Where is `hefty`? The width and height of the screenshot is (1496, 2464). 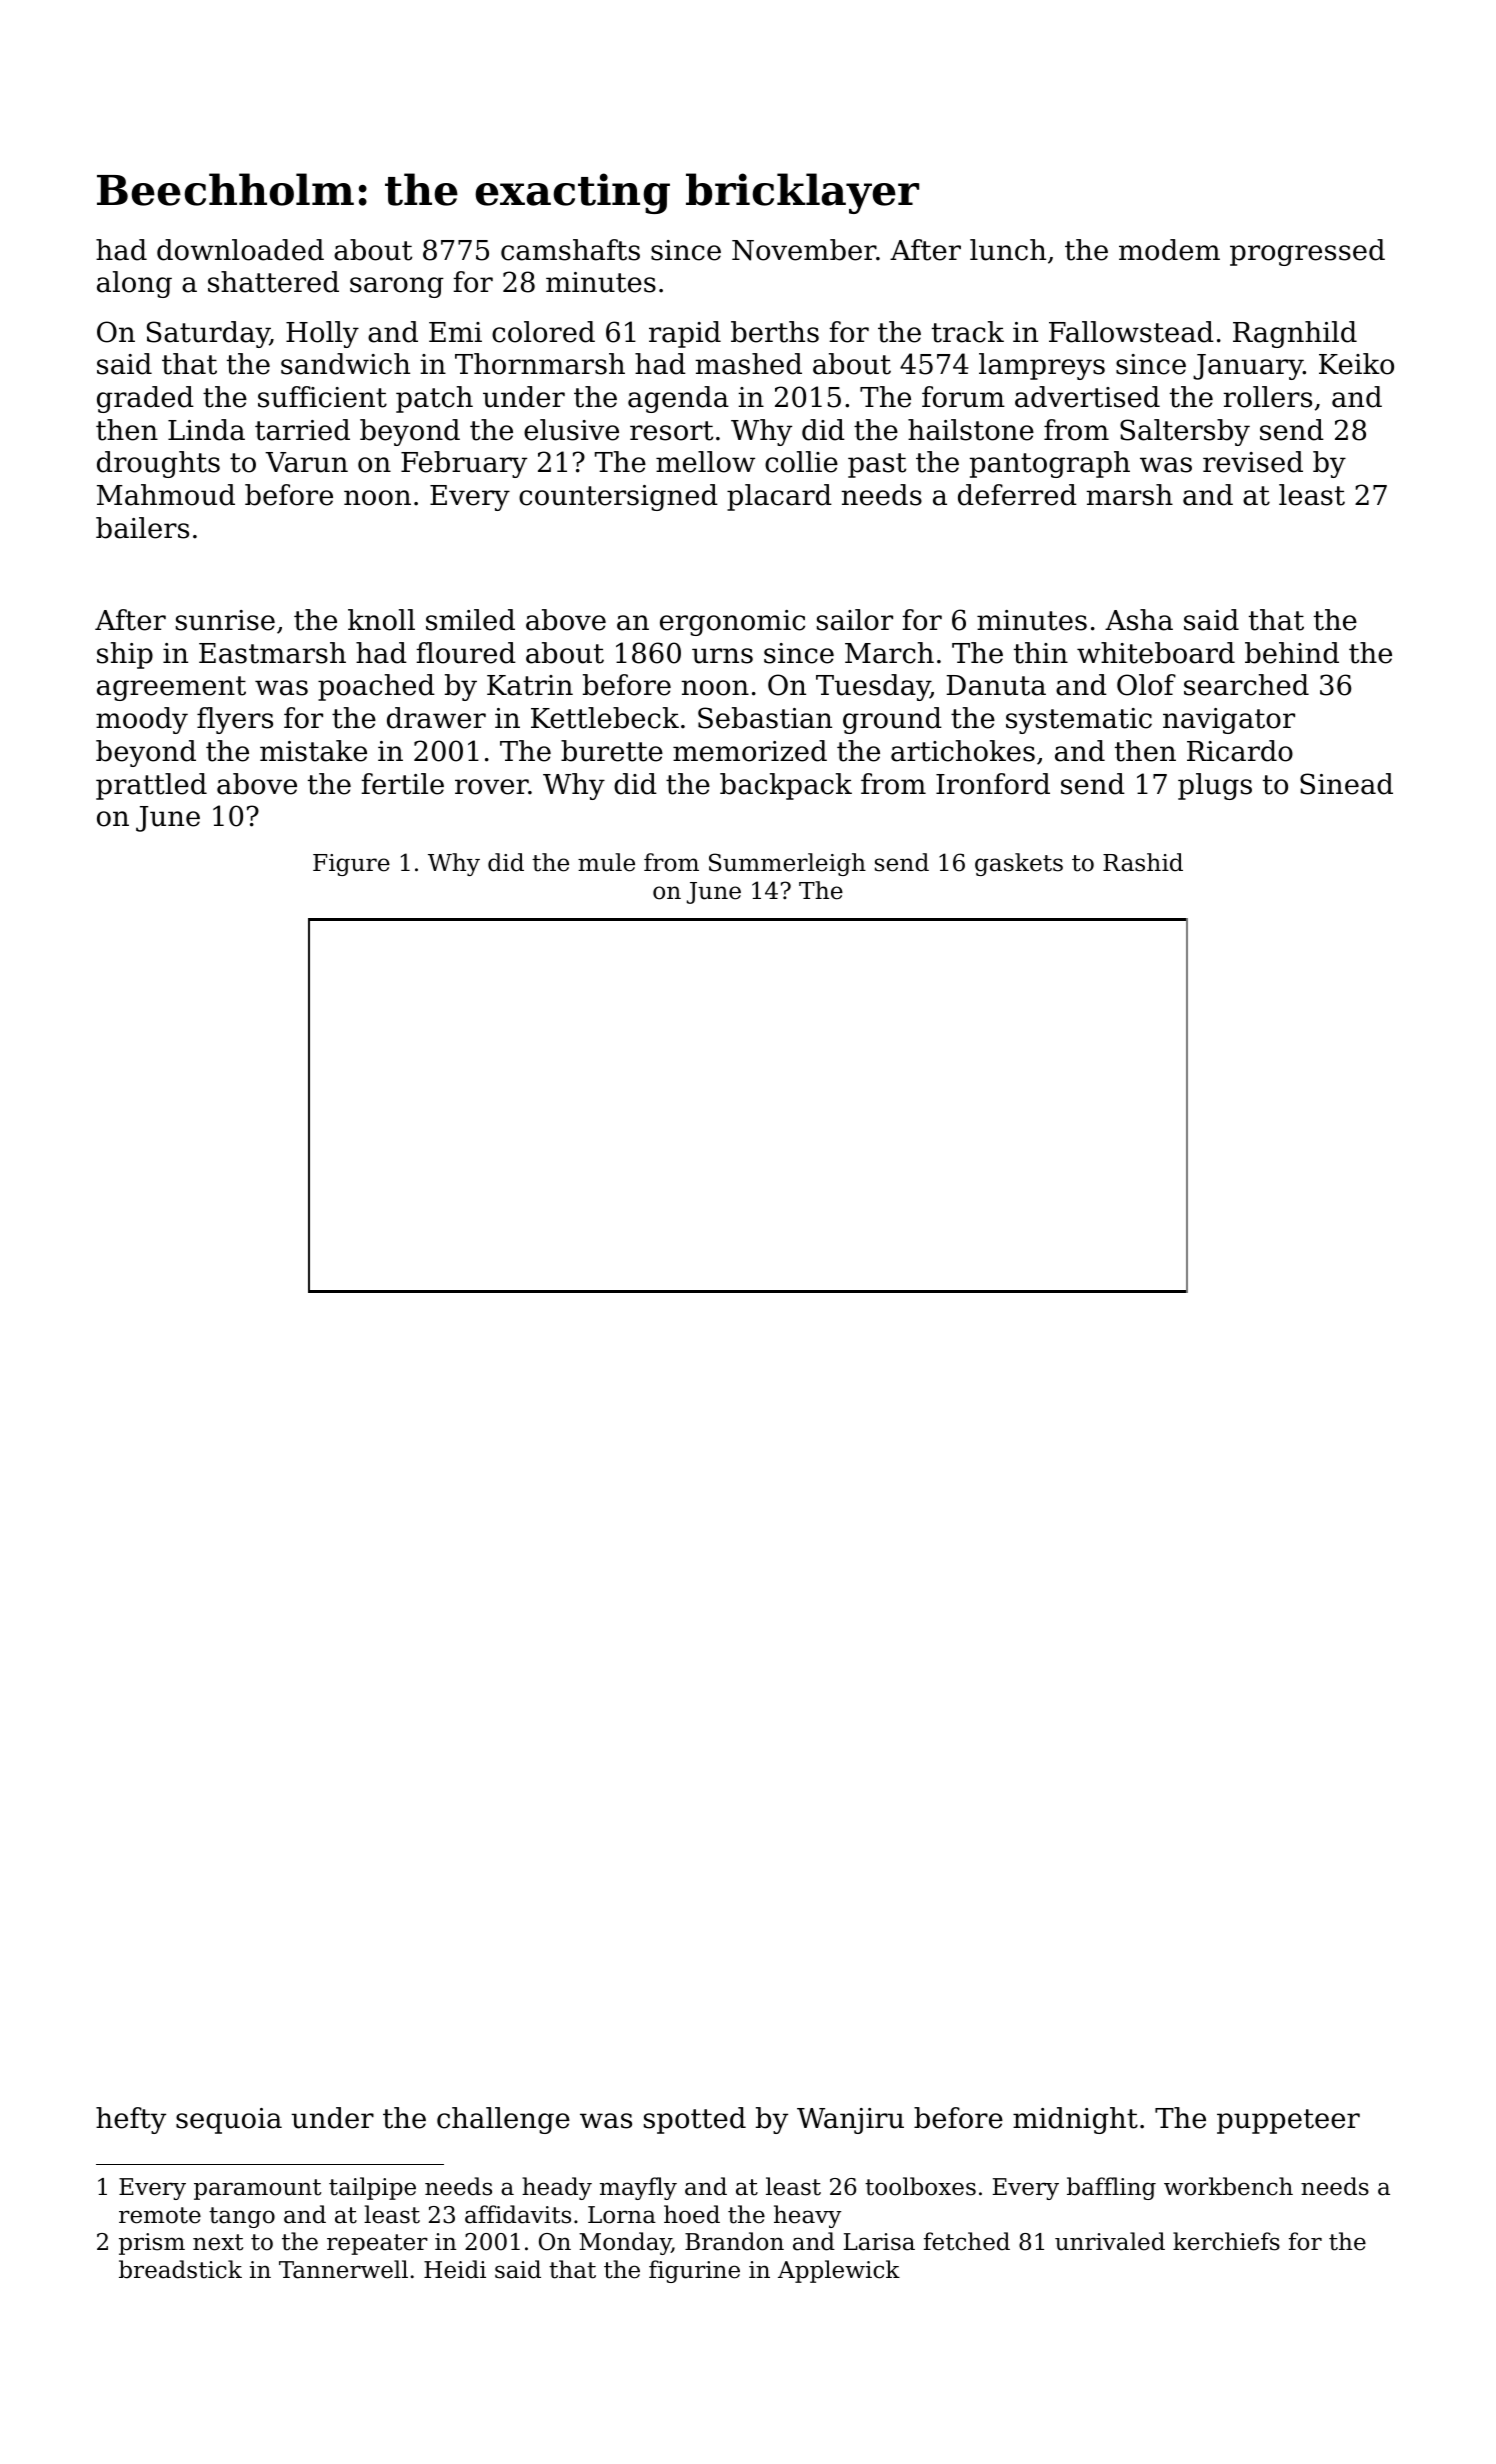
hefty is located at coordinates (131, 2120).
